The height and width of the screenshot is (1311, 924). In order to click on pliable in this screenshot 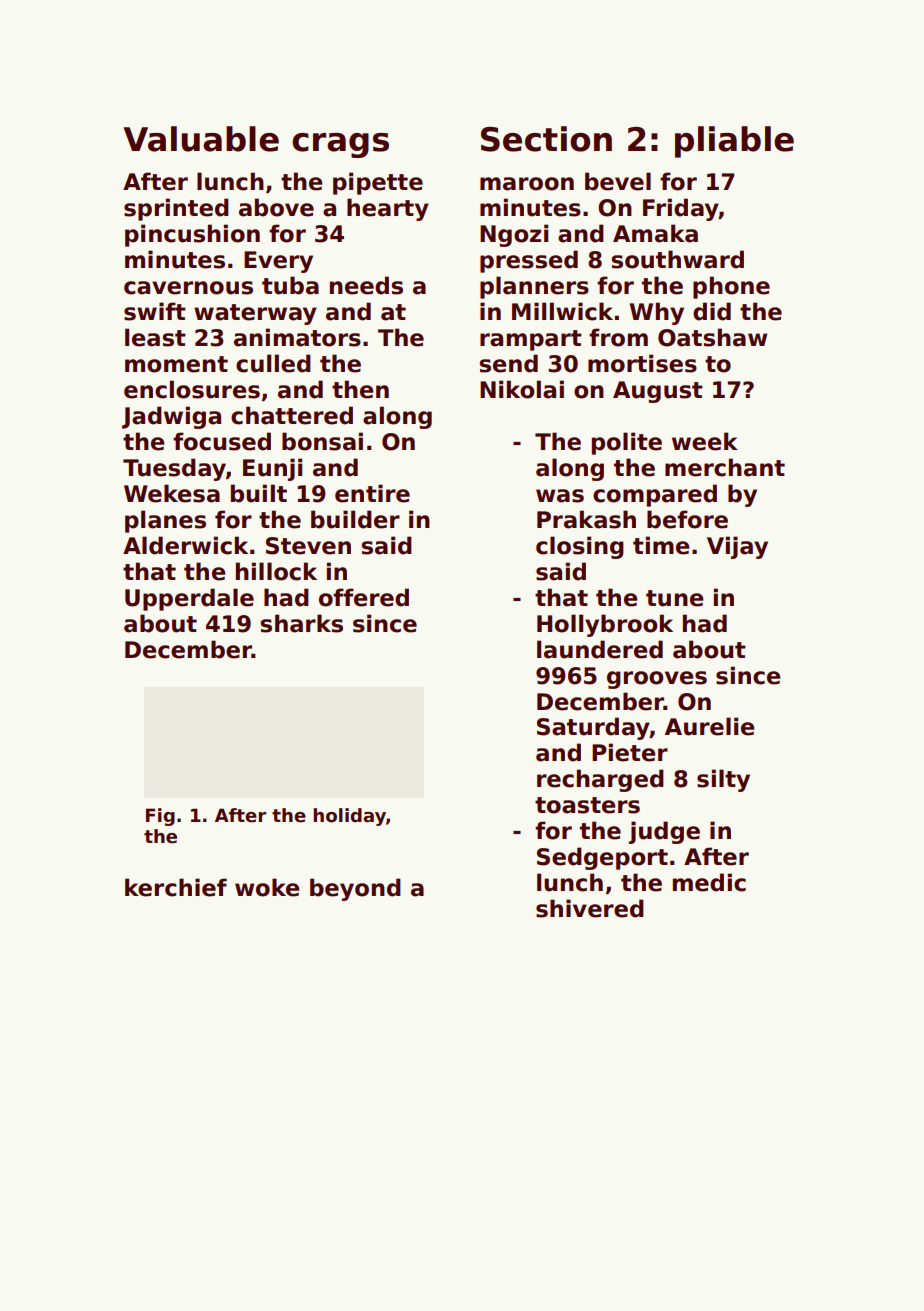, I will do `click(734, 142)`.
